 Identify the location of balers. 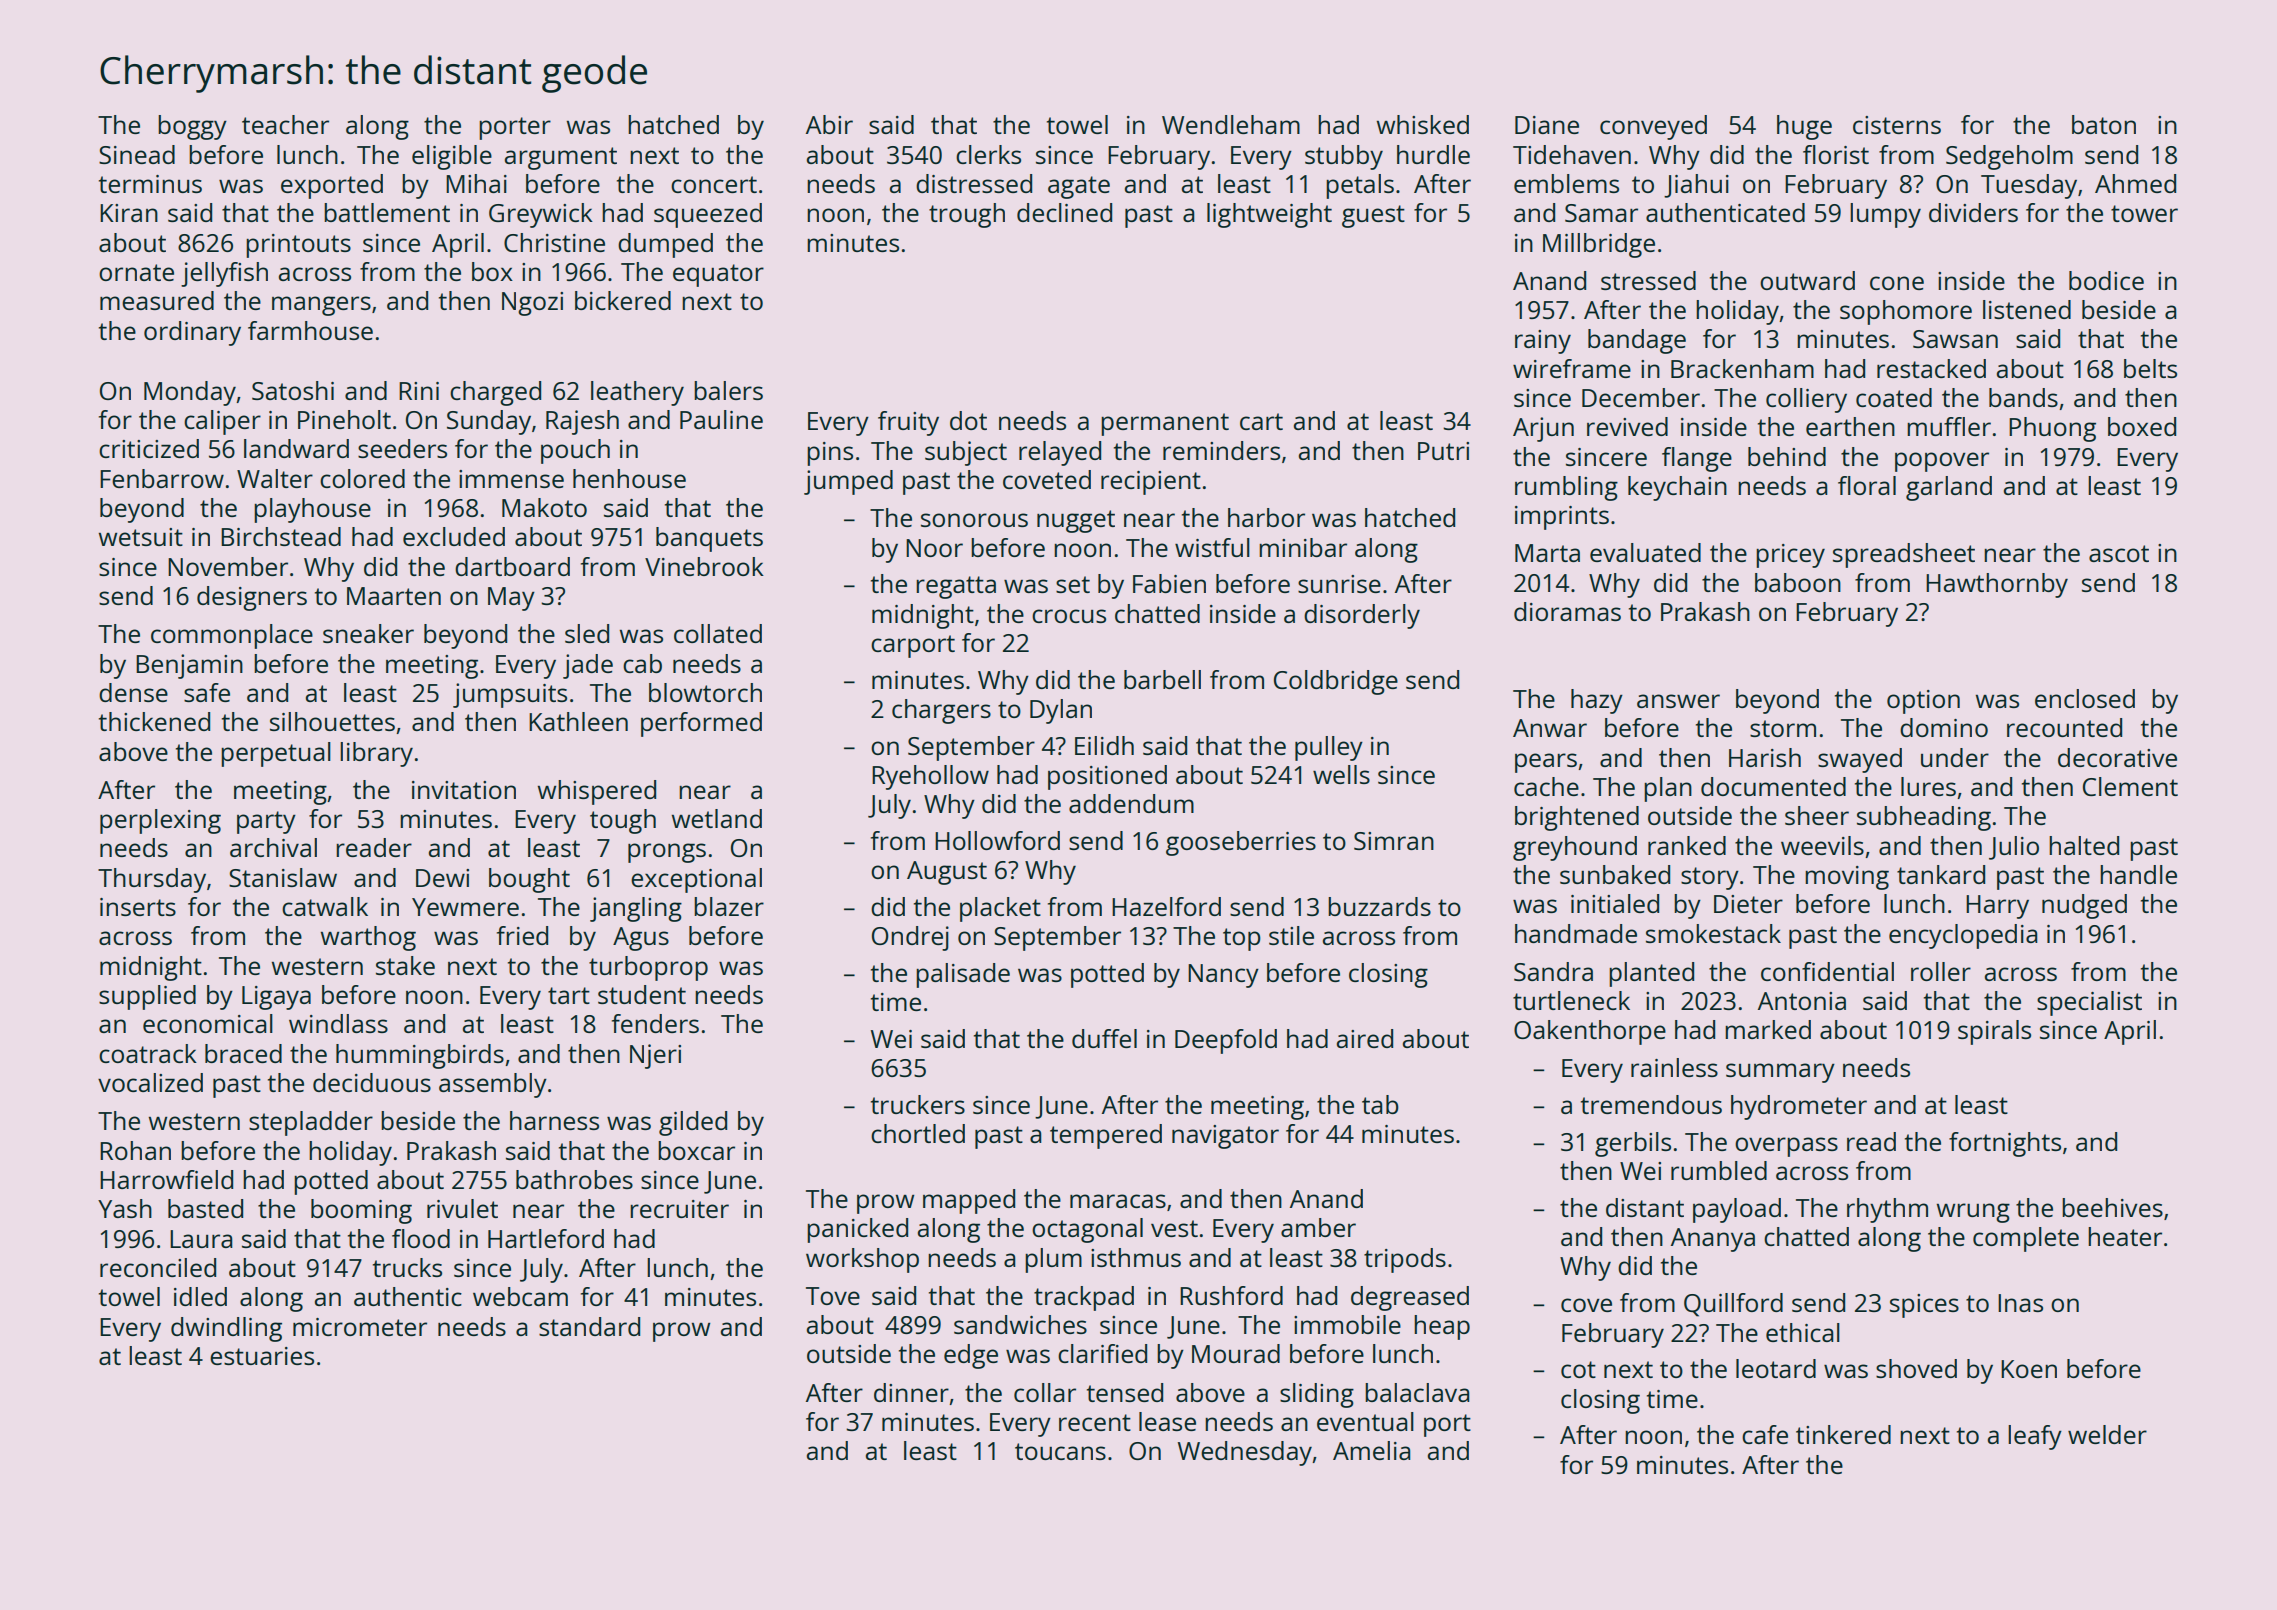
(728, 390).
